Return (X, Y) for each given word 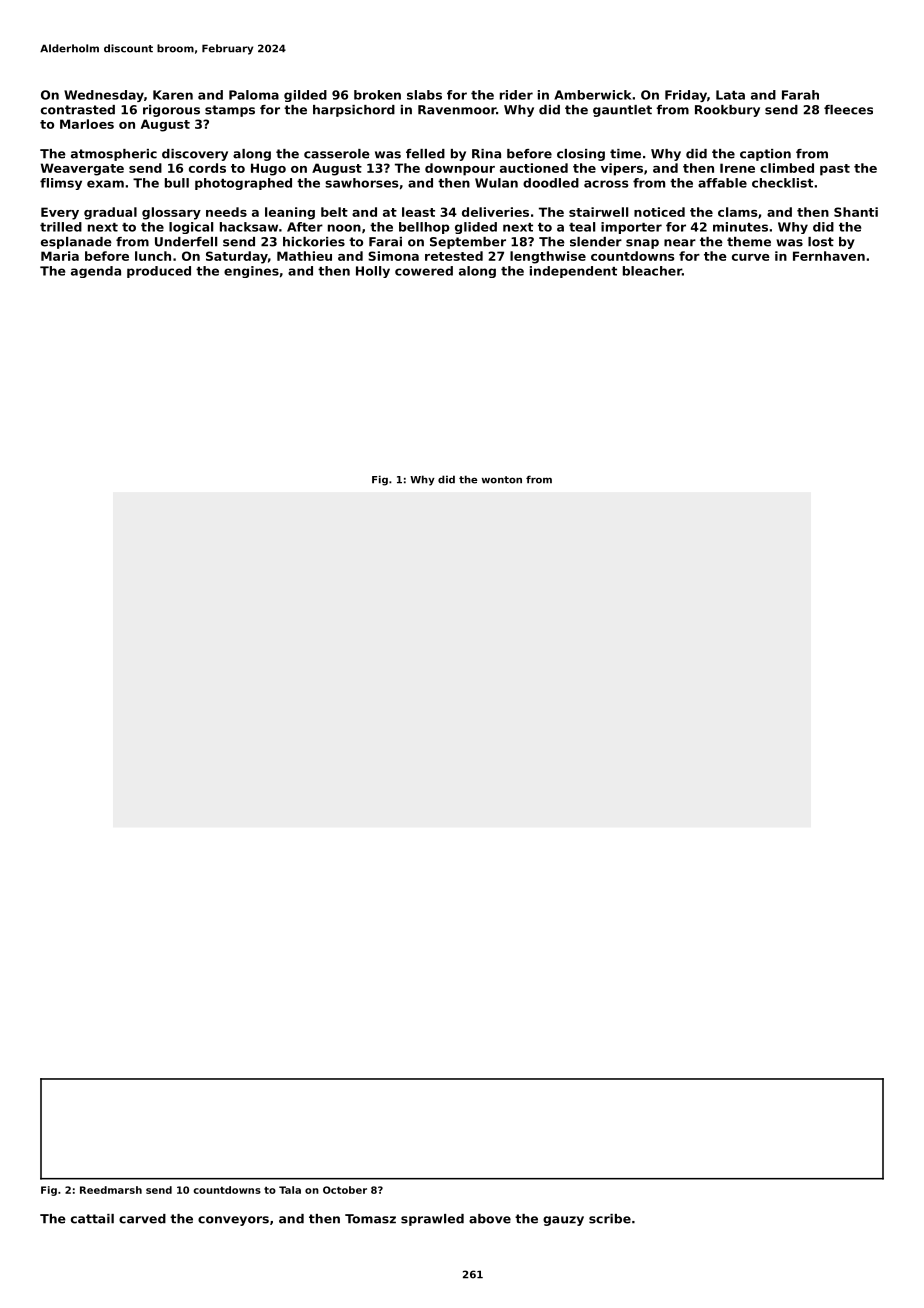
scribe (610, 1219)
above (490, 1219)
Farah (800, 95)
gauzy (563, 1221)
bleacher (652, 271)
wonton (502, 480)
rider (516, 95)
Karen (173, 95)
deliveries (495, 212)
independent (573, 272)
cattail (92, 1219)
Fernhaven (829, 256)
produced (159, 272)
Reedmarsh (111, 1190)
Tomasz (370, 1219)
